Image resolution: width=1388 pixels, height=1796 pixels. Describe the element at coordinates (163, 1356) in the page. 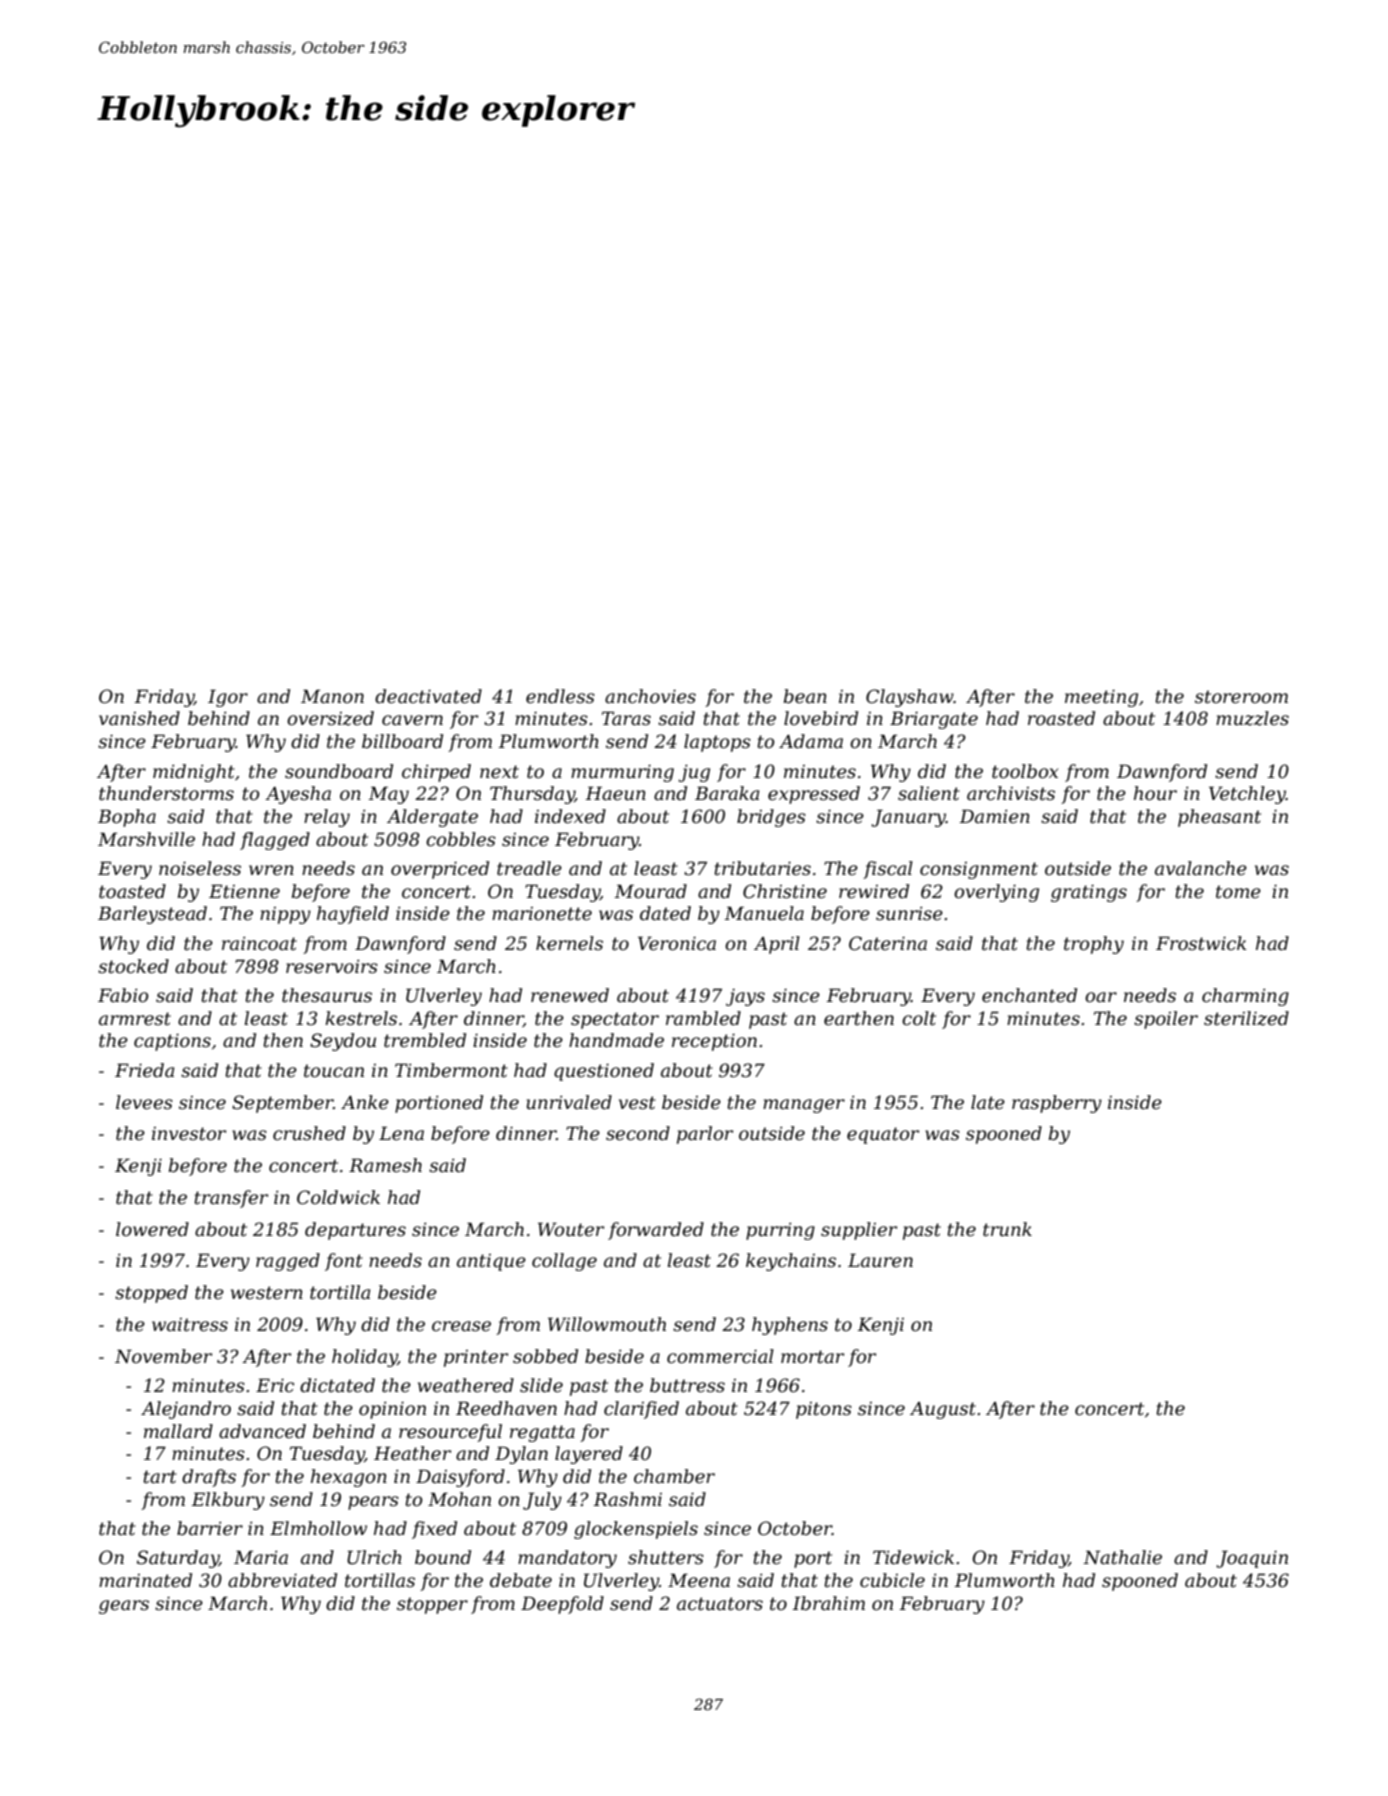

I see `November` at that location.
